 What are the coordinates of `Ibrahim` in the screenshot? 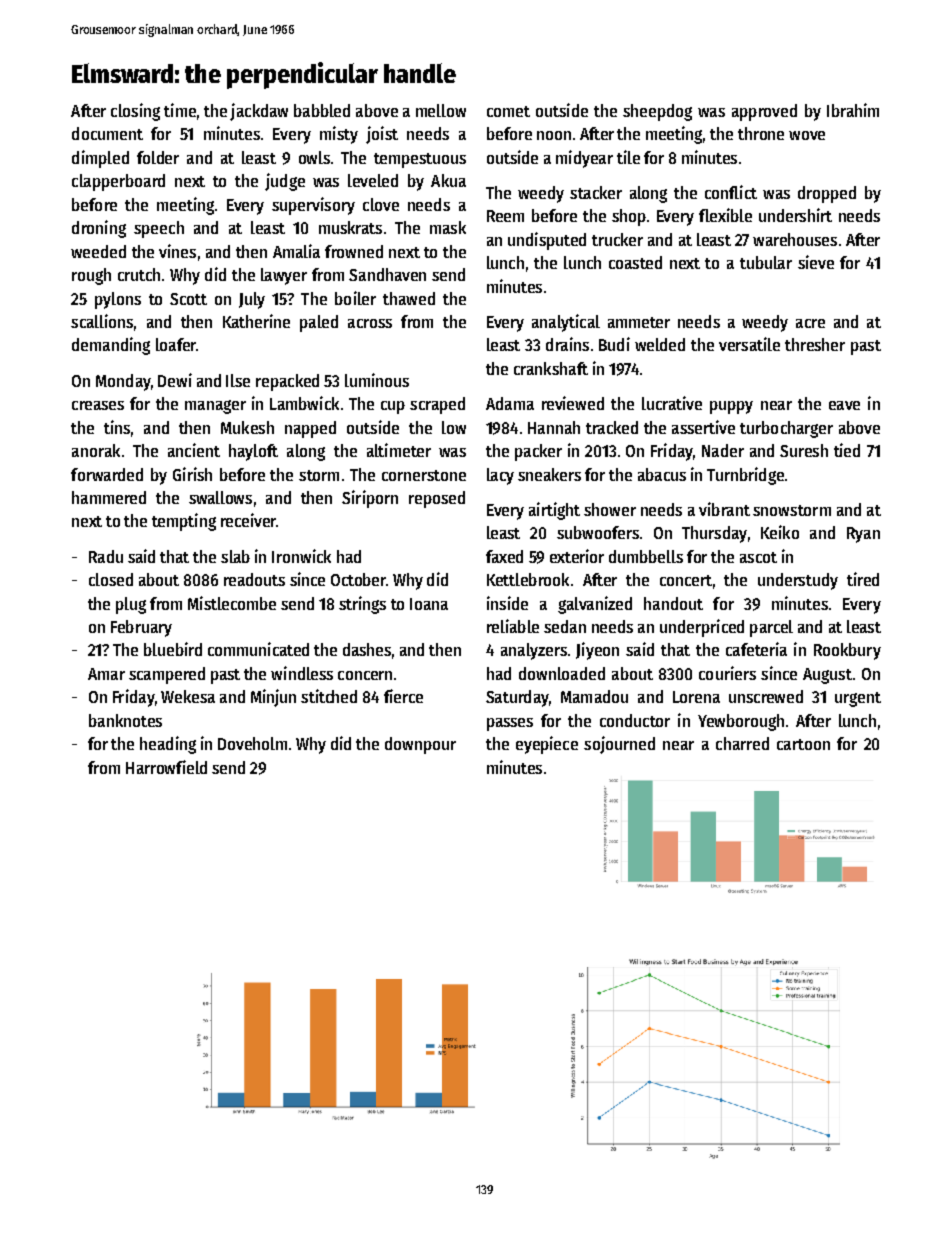 It's located at (853, 110).
